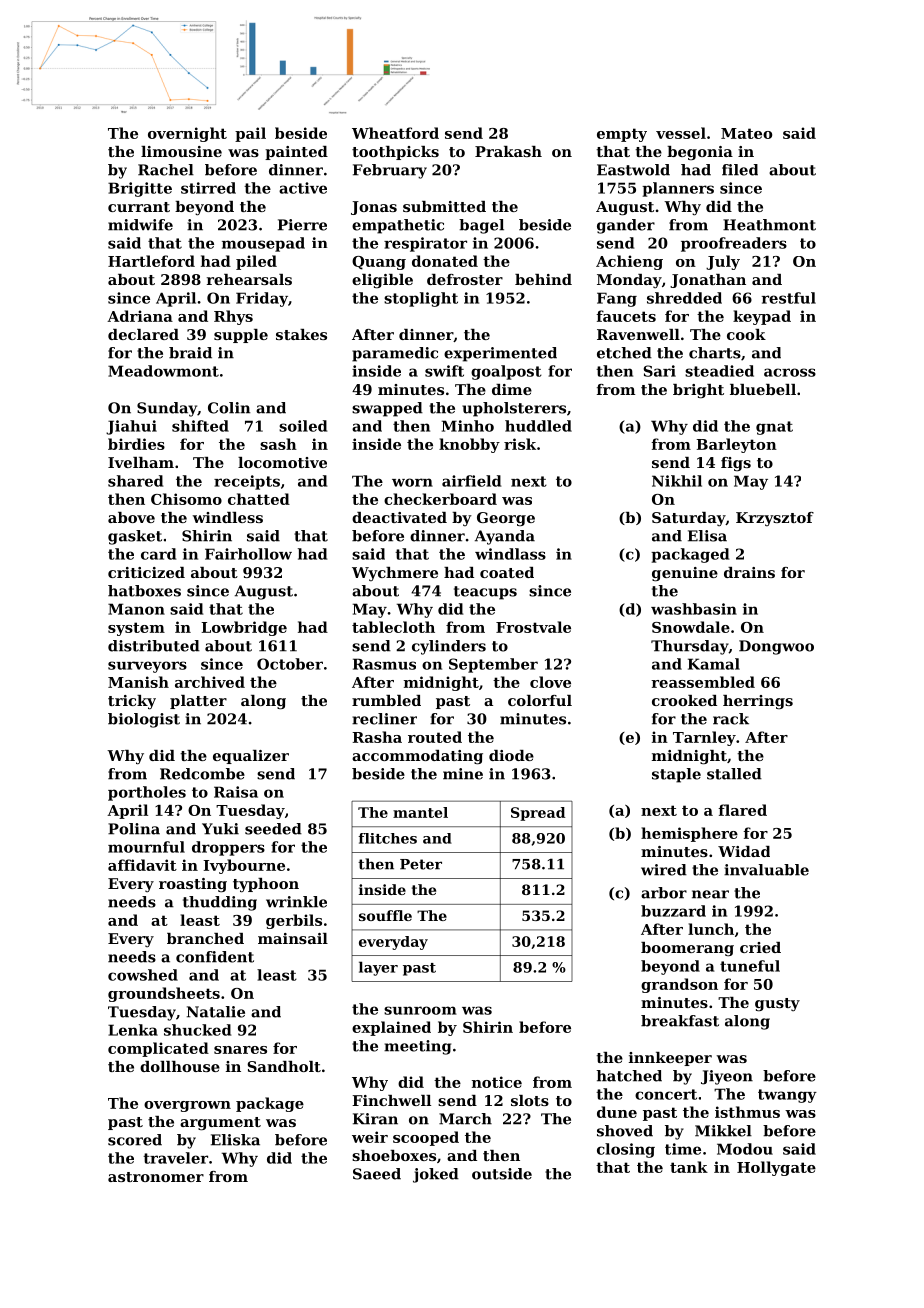 This page has width=924, height=1308. Describe the element at coordinates (624, 353) in the page. I see `etched` at that location.
